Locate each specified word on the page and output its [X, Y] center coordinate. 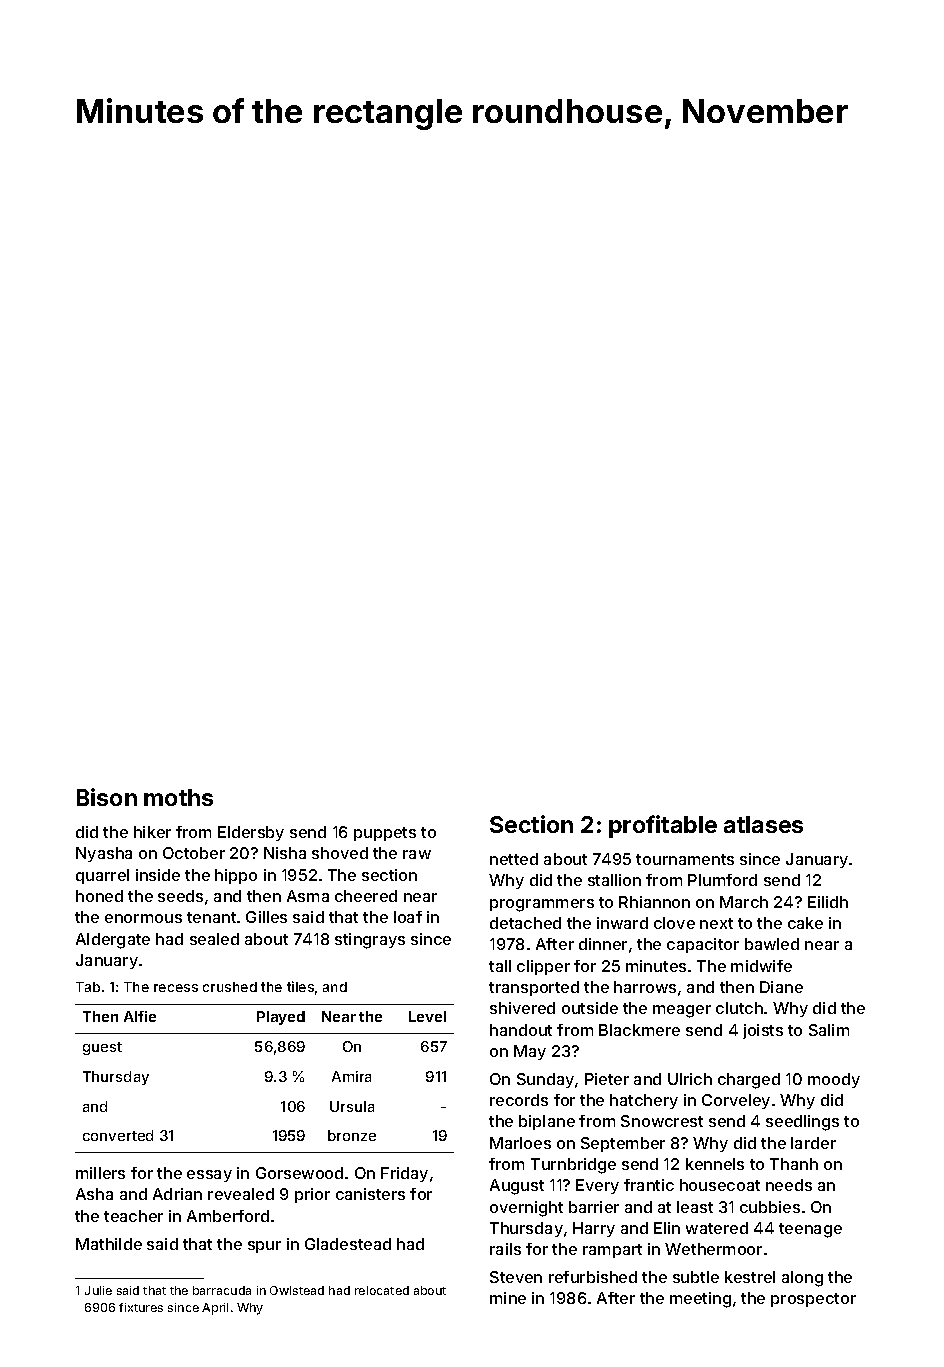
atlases [763, 824]
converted [118, 1135]
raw [417, 854]
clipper [543, 967]
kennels [715, 1164]
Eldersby [251, 833]
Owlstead [297, 1290]
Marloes [520, 1143]
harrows [645, 987]
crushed [230, 987]
